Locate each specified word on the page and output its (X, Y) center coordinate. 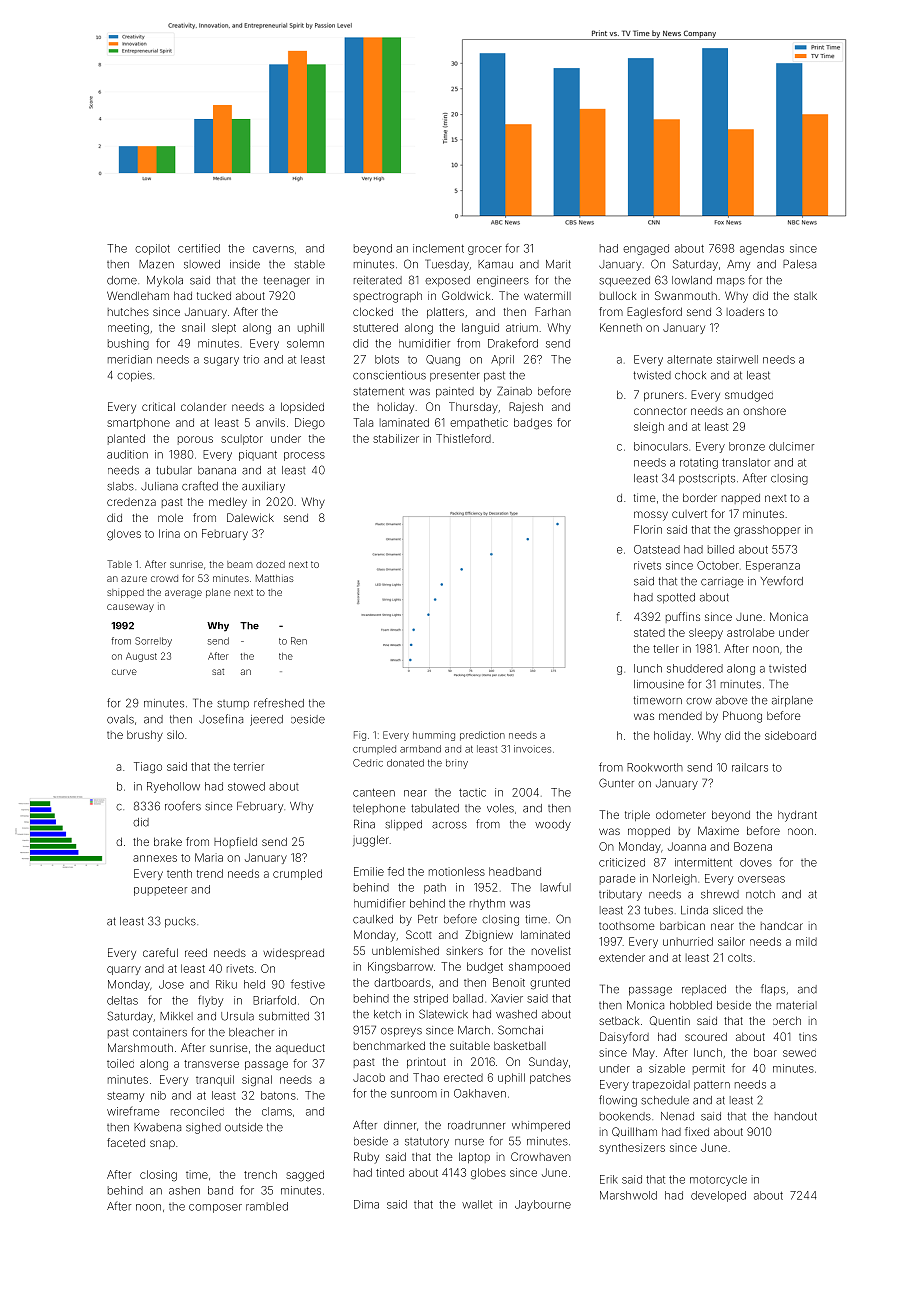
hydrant (797, 816)
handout (796, 1116)
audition (127, 454)
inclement (438, 248)
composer (215, 1208)
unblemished (405, 950)
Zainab (514, 391)
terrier (249, 766)
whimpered (541, 1126)
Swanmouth (686, 295)
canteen (374, 793)
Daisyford (624, 1038)
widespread (293, 953)
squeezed (624, 281)
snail (193, 327)
